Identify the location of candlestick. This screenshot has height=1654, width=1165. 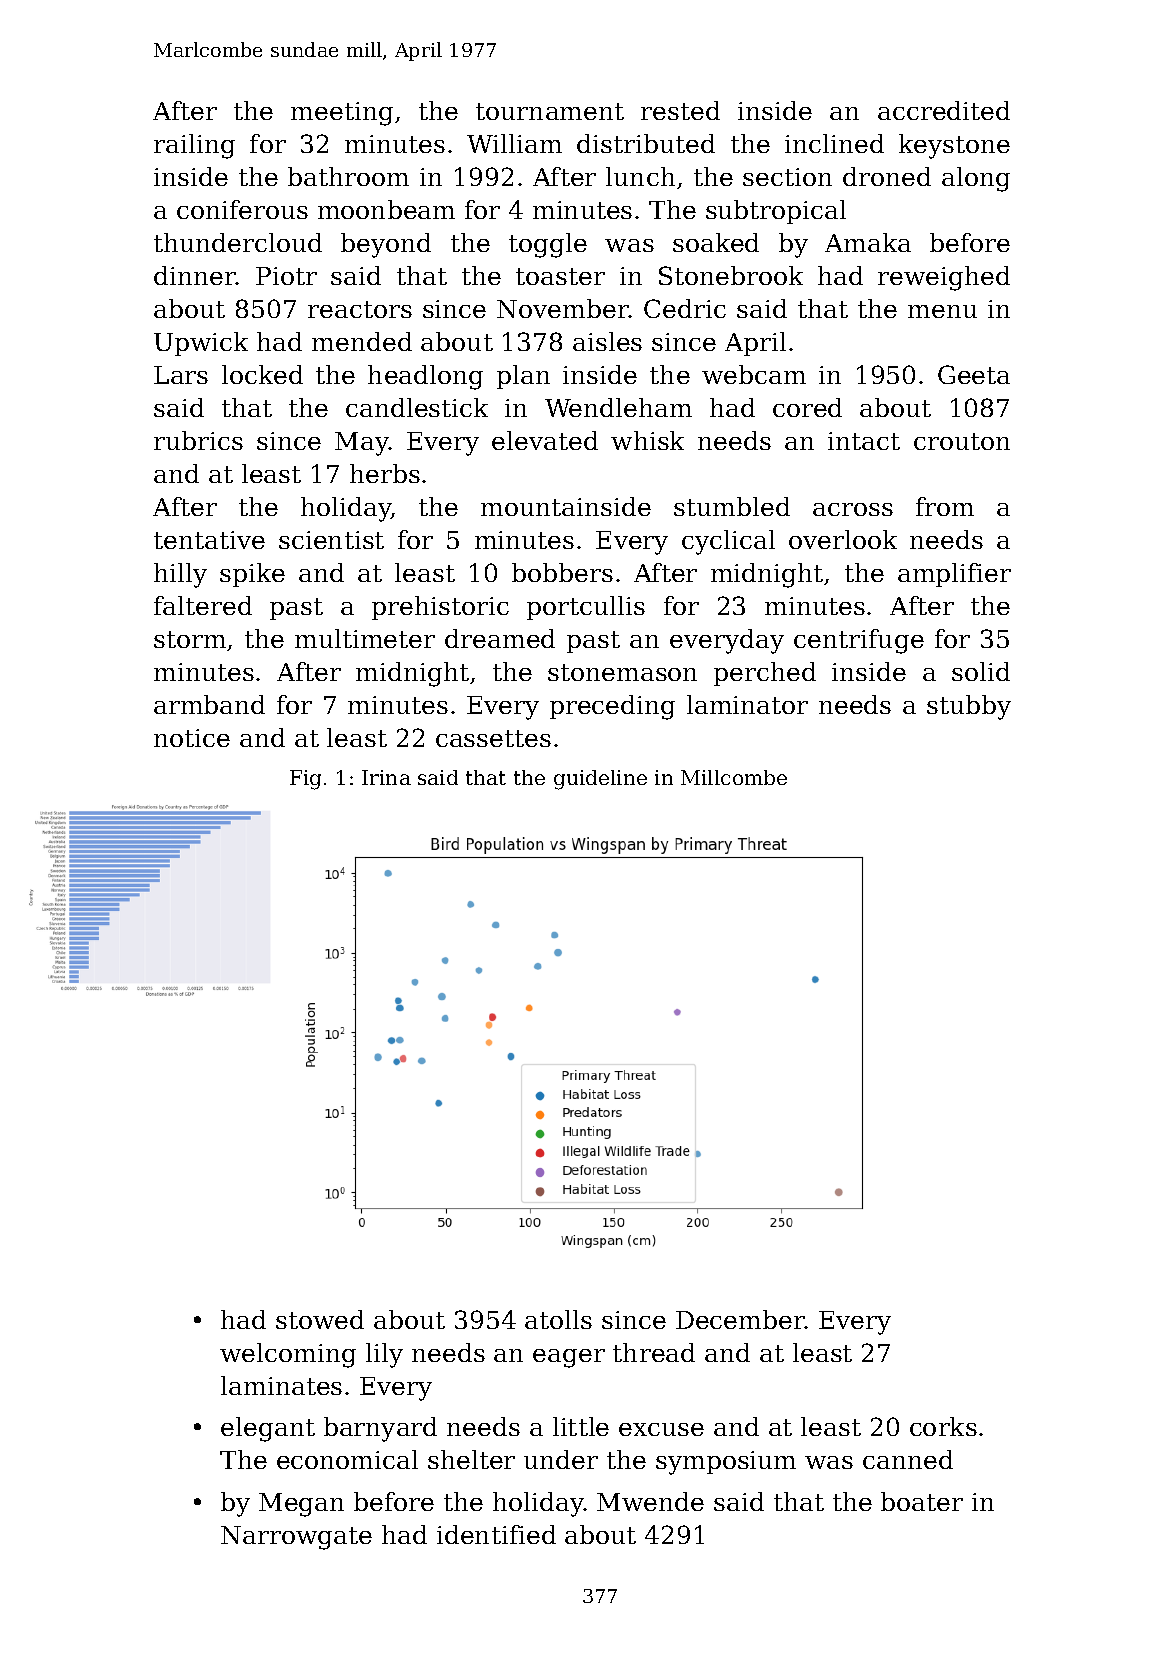
(417, 407).
